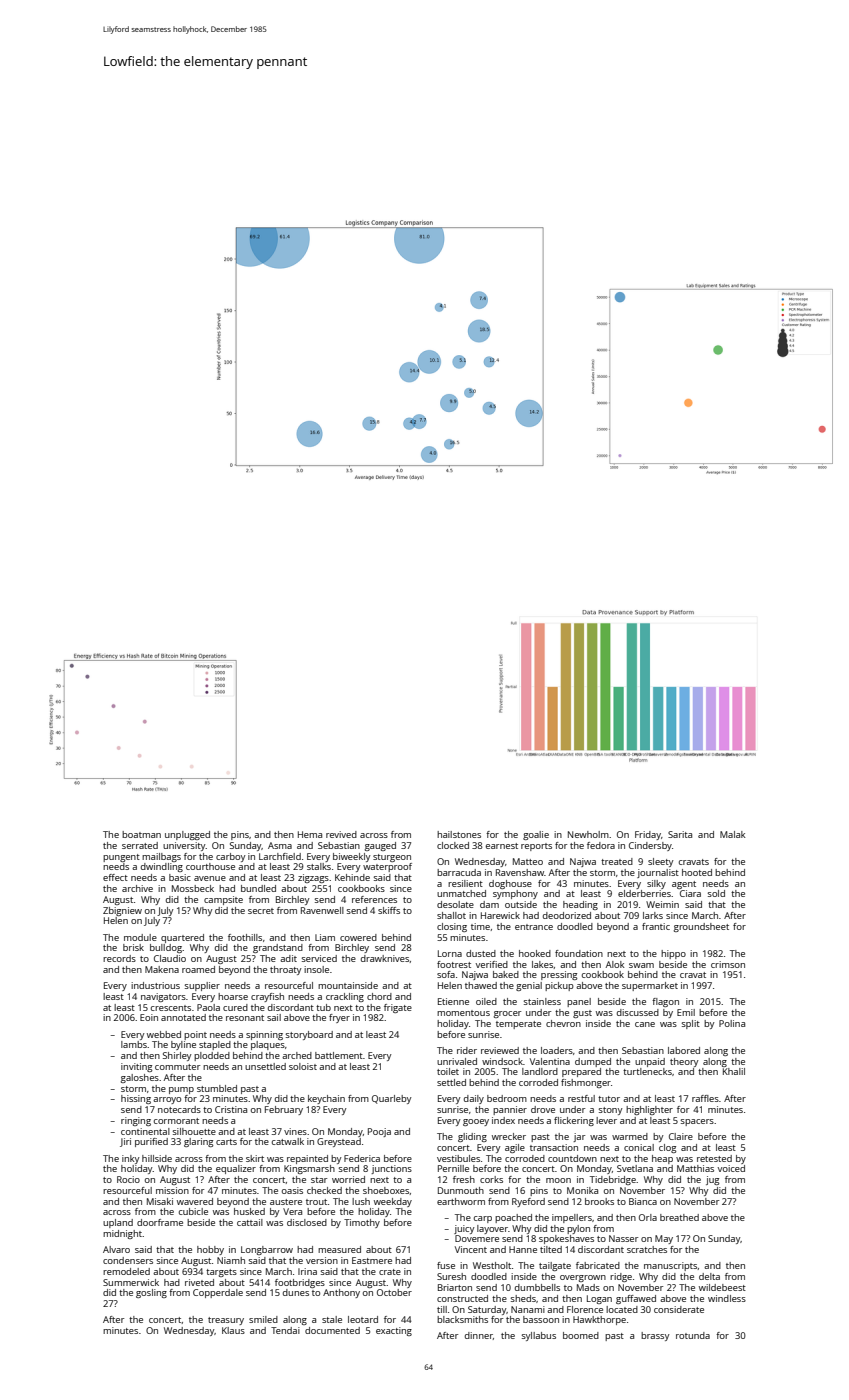 Image resolution: width=849 pixels, height=1400 pixels. Describe the element at coordinates (280, 845) in the screenshot. I see `Asma` at that location.
